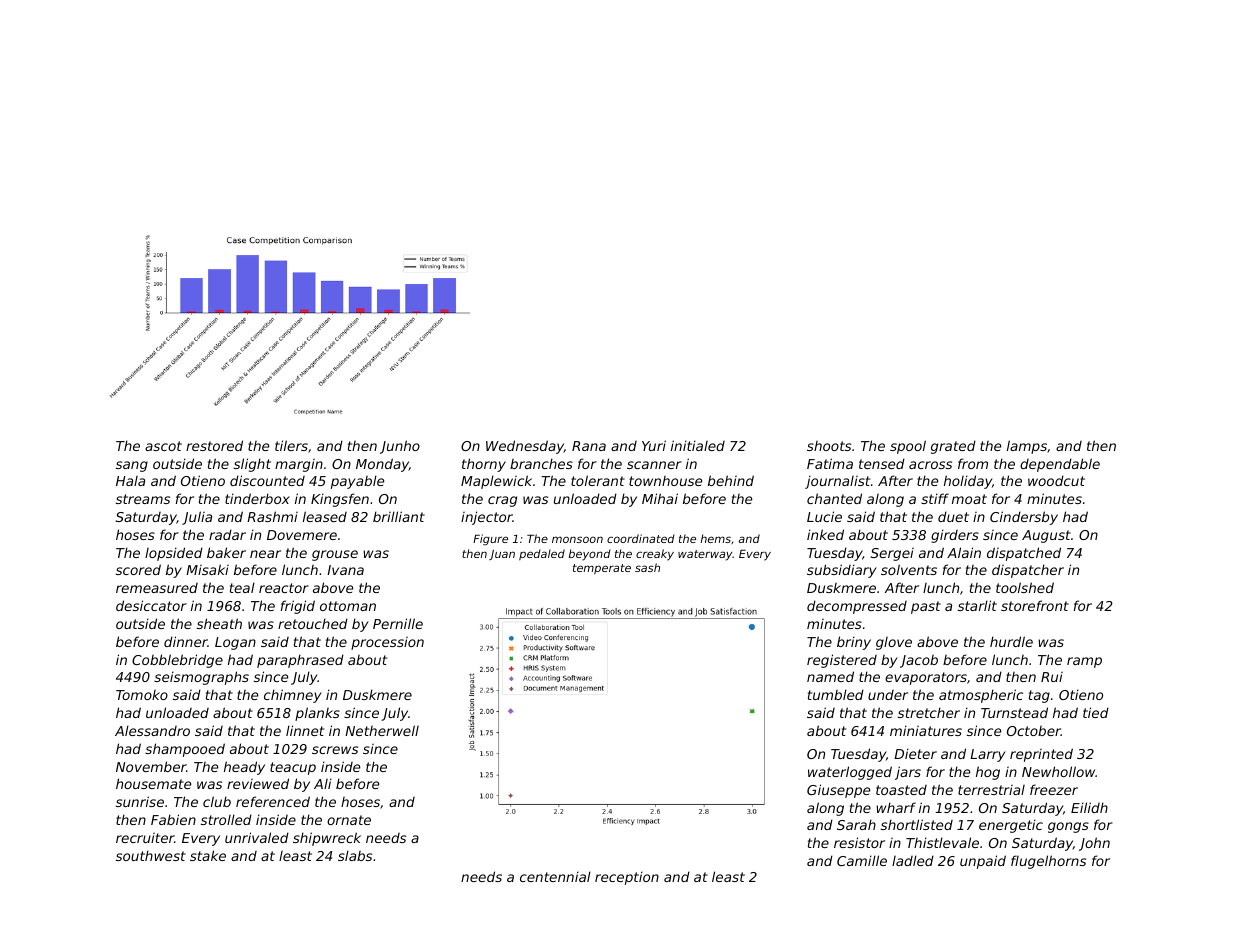 This image has width=1233, height=952. Describe the element at coordinates (589, 446) in the image. I see `Rana` at that location.
